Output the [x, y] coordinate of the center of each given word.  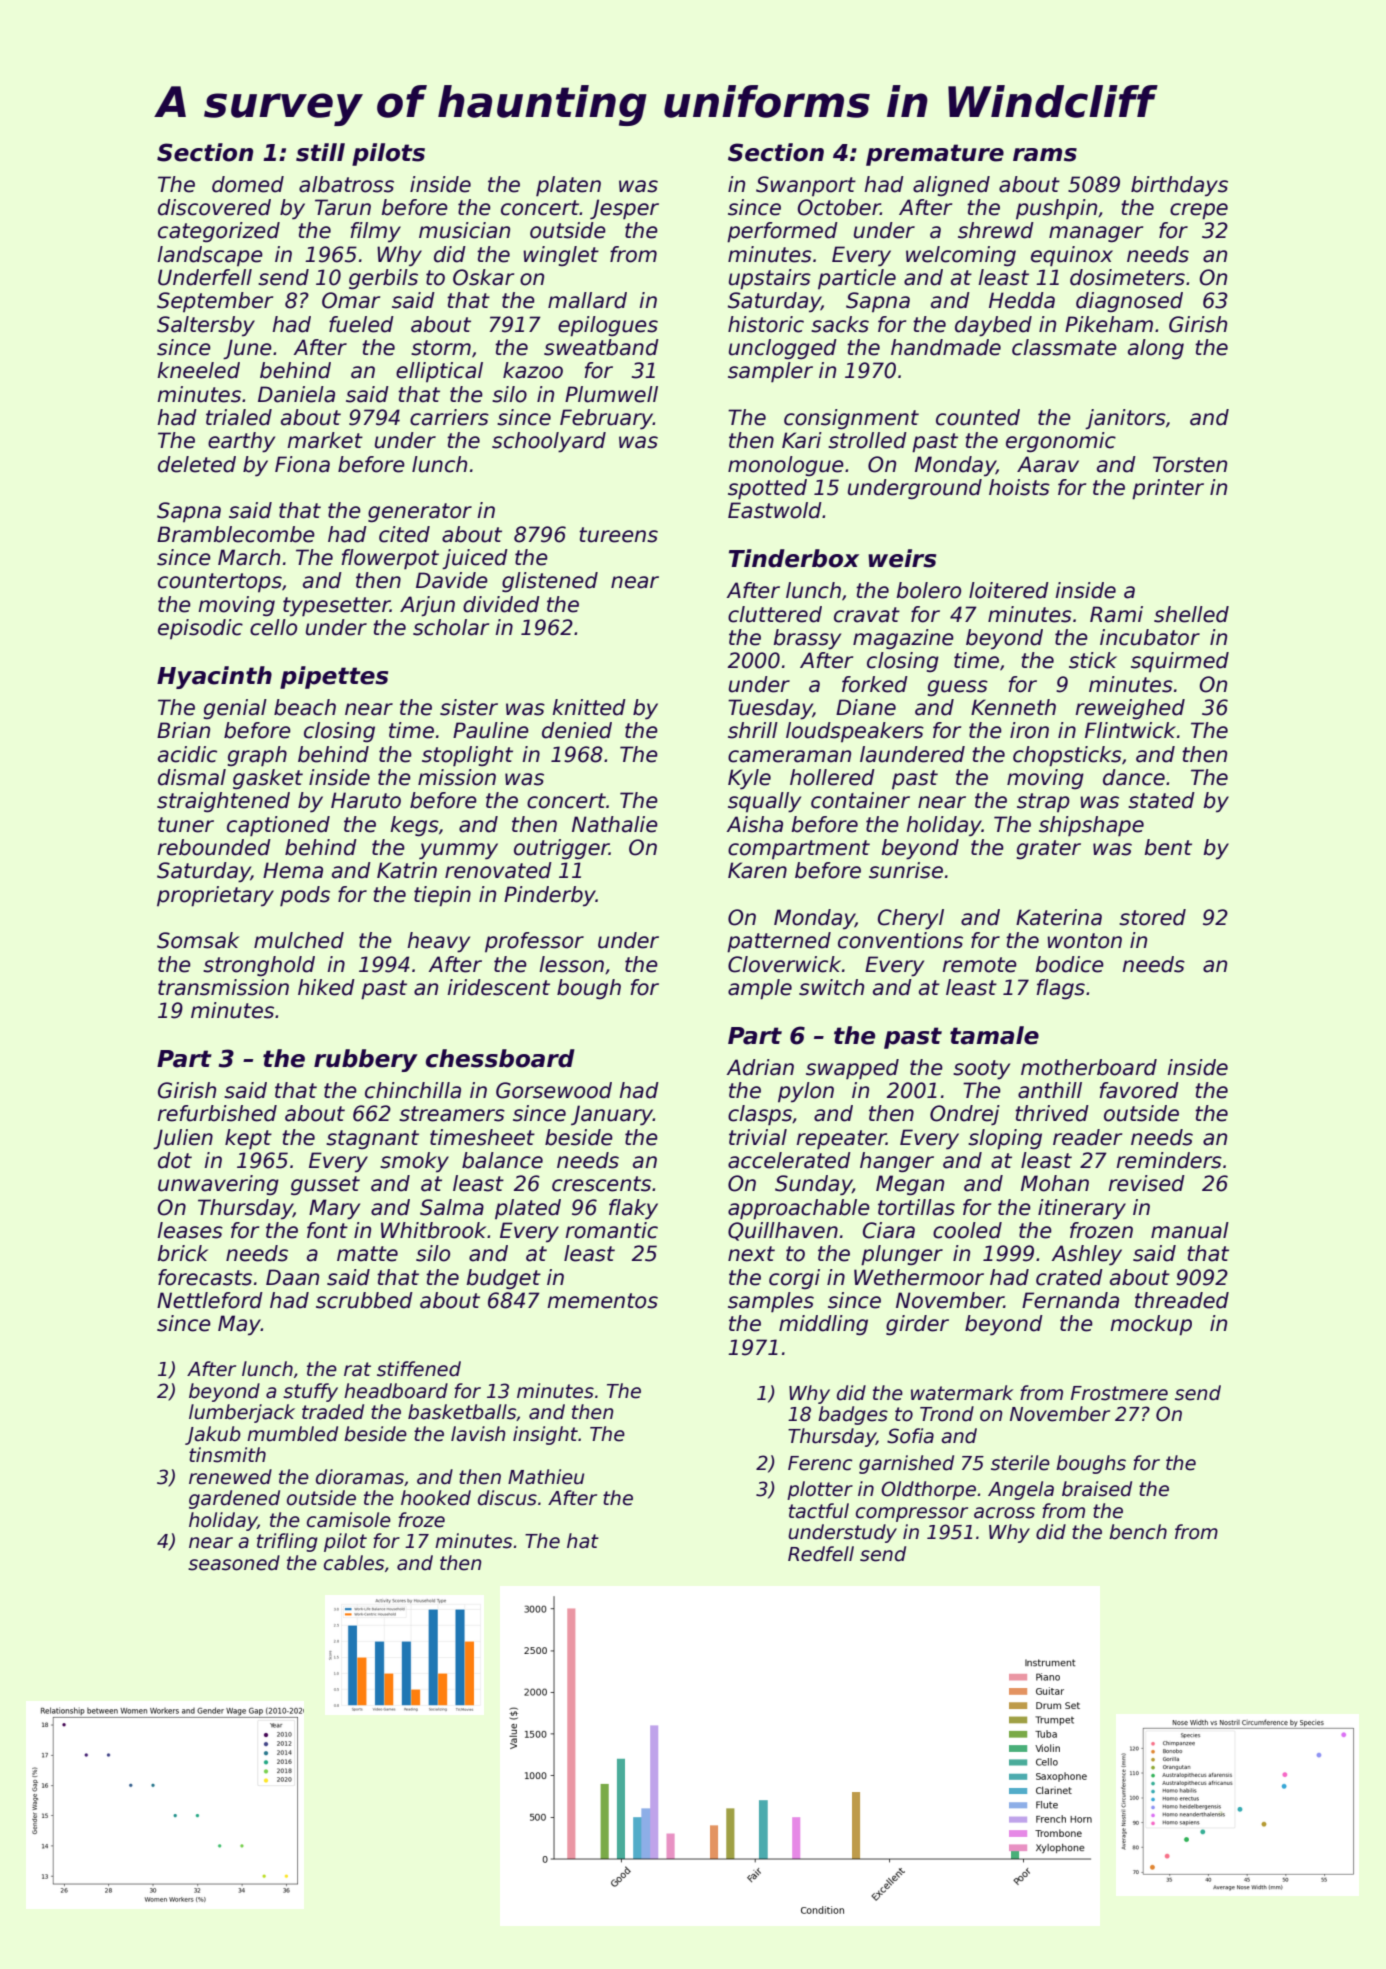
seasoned [234, 1563]
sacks [840, 324]
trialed [239, 417]
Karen [757, 870]
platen [568, 186]
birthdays [1179, 186]
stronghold [259, 966]
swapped [852, 1069]
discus [507, 1498]
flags [1060, 989]
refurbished [217, 1113]
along [1156, 349]
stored [1152, 917]
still [320, 152]
